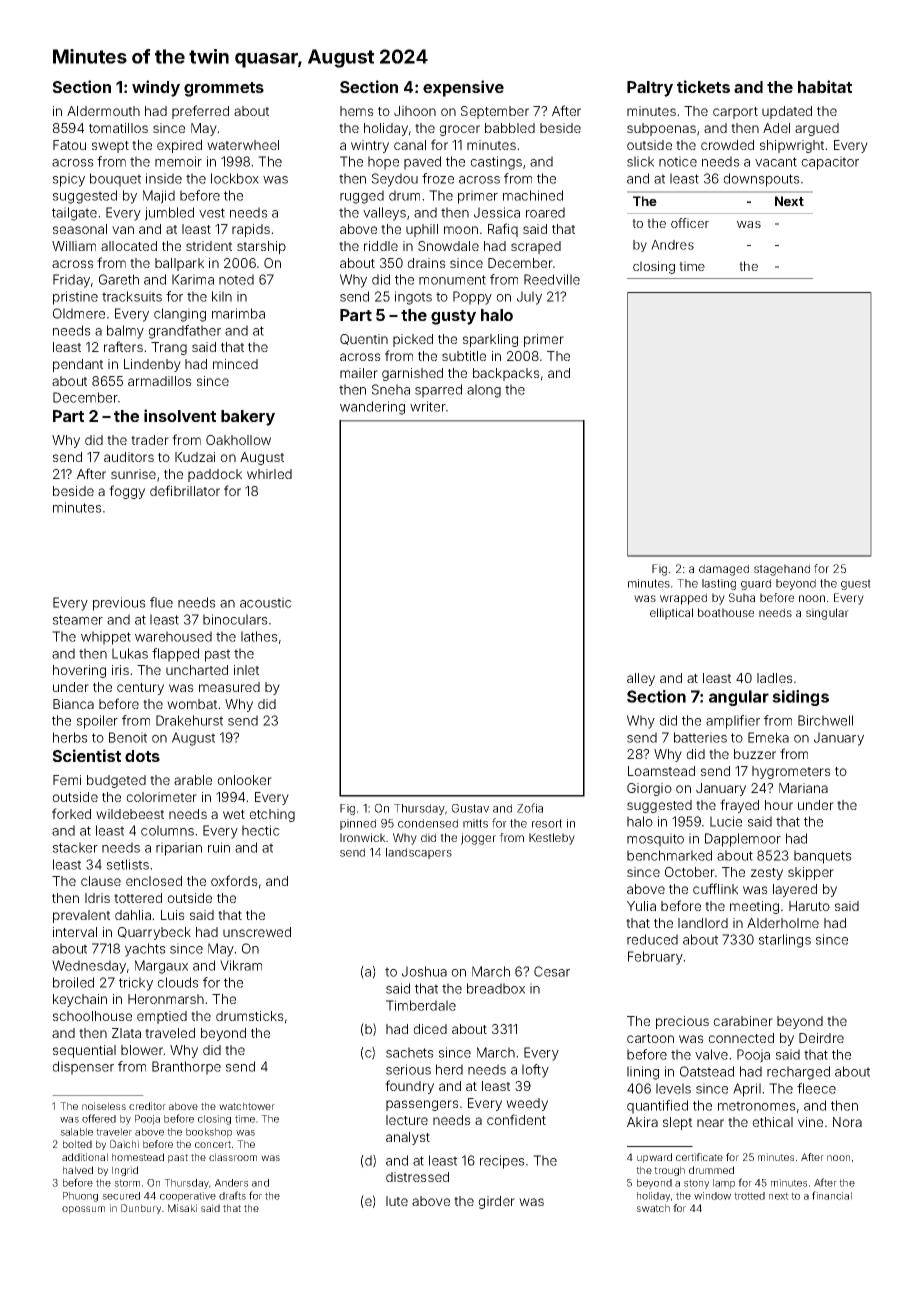 The height and width of the screenshot is (1308, 924). What do you see at coordinates (186, 1068) in the screenshot?
I see `Branthorpe` at bounding box center [186, 1068].
